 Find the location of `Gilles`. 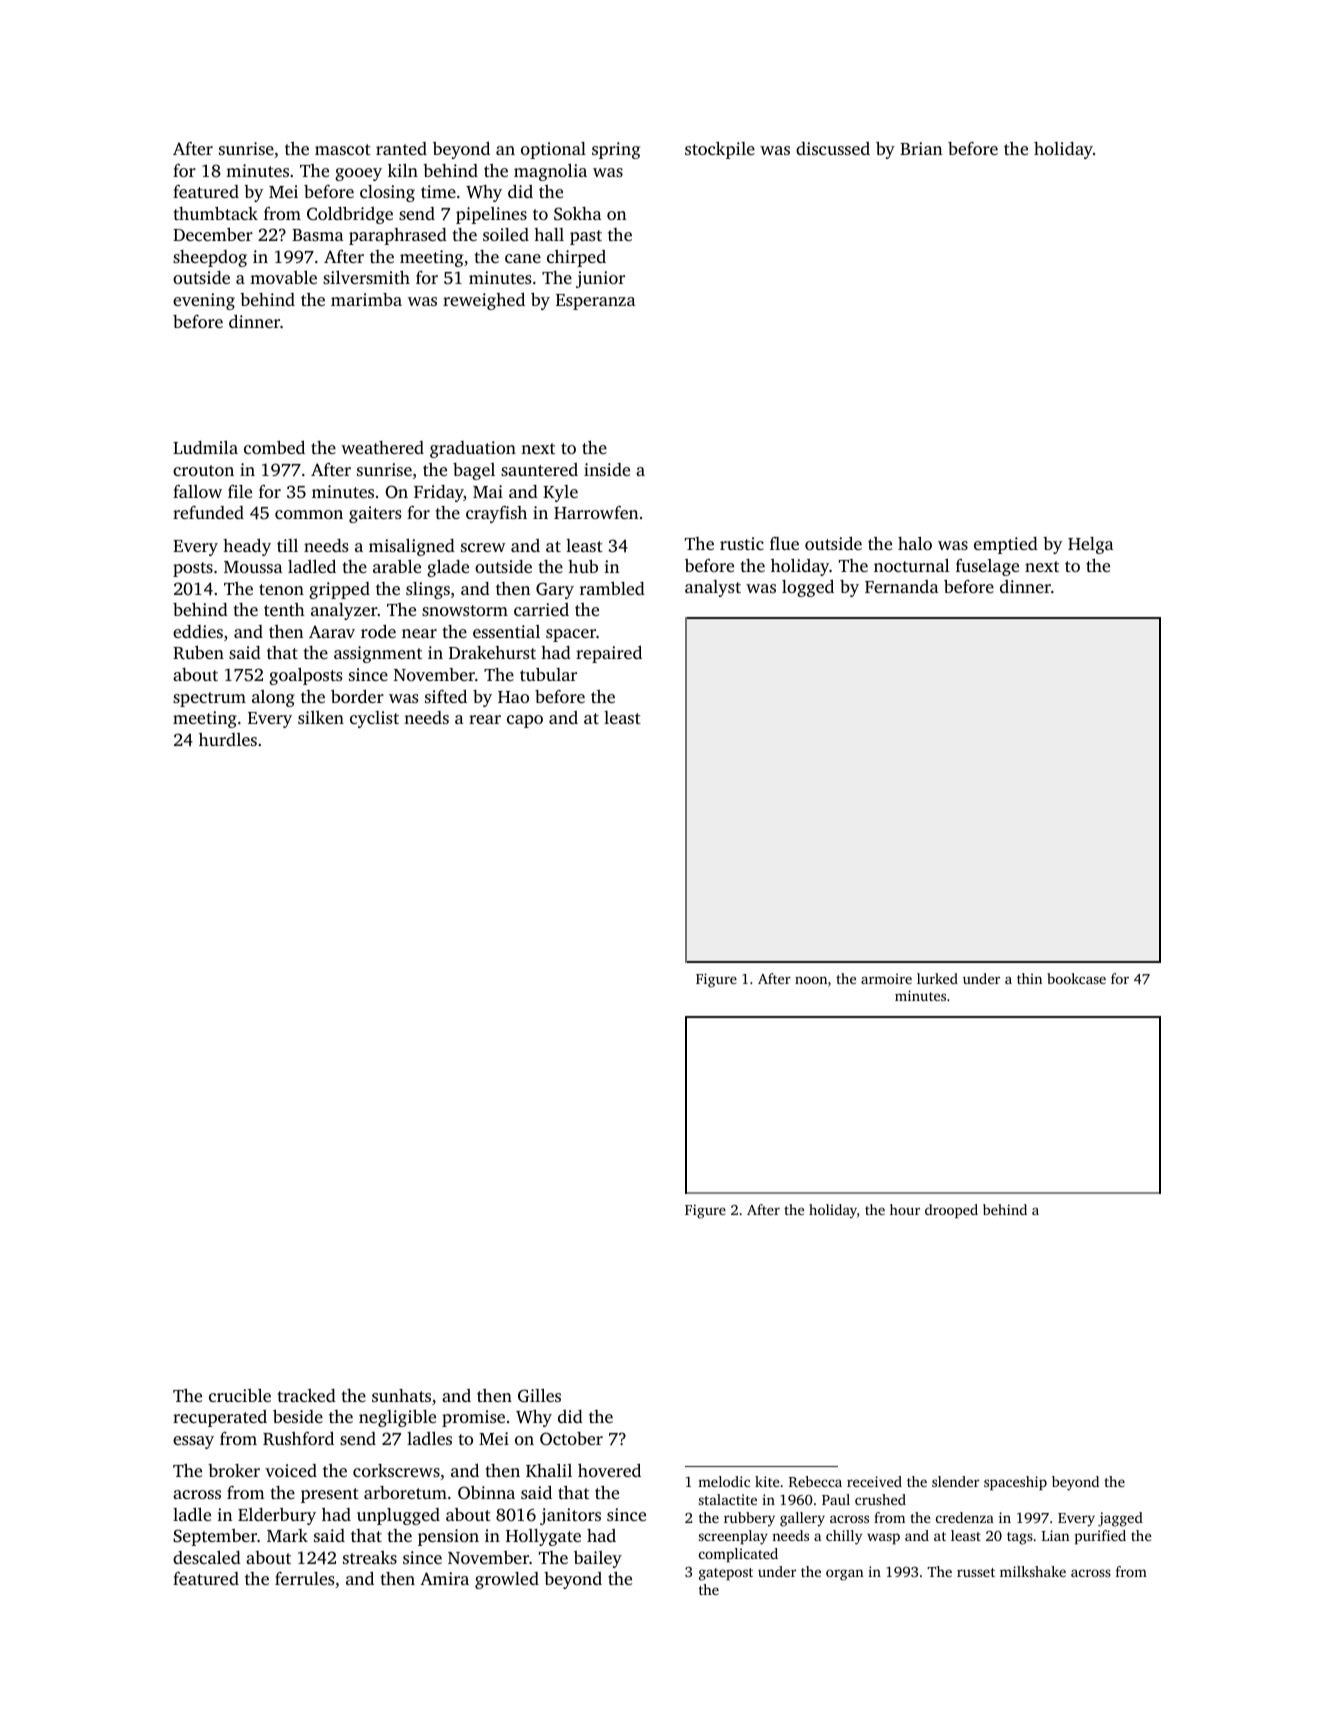

Gilles is located at coordinates (539, 1395).
